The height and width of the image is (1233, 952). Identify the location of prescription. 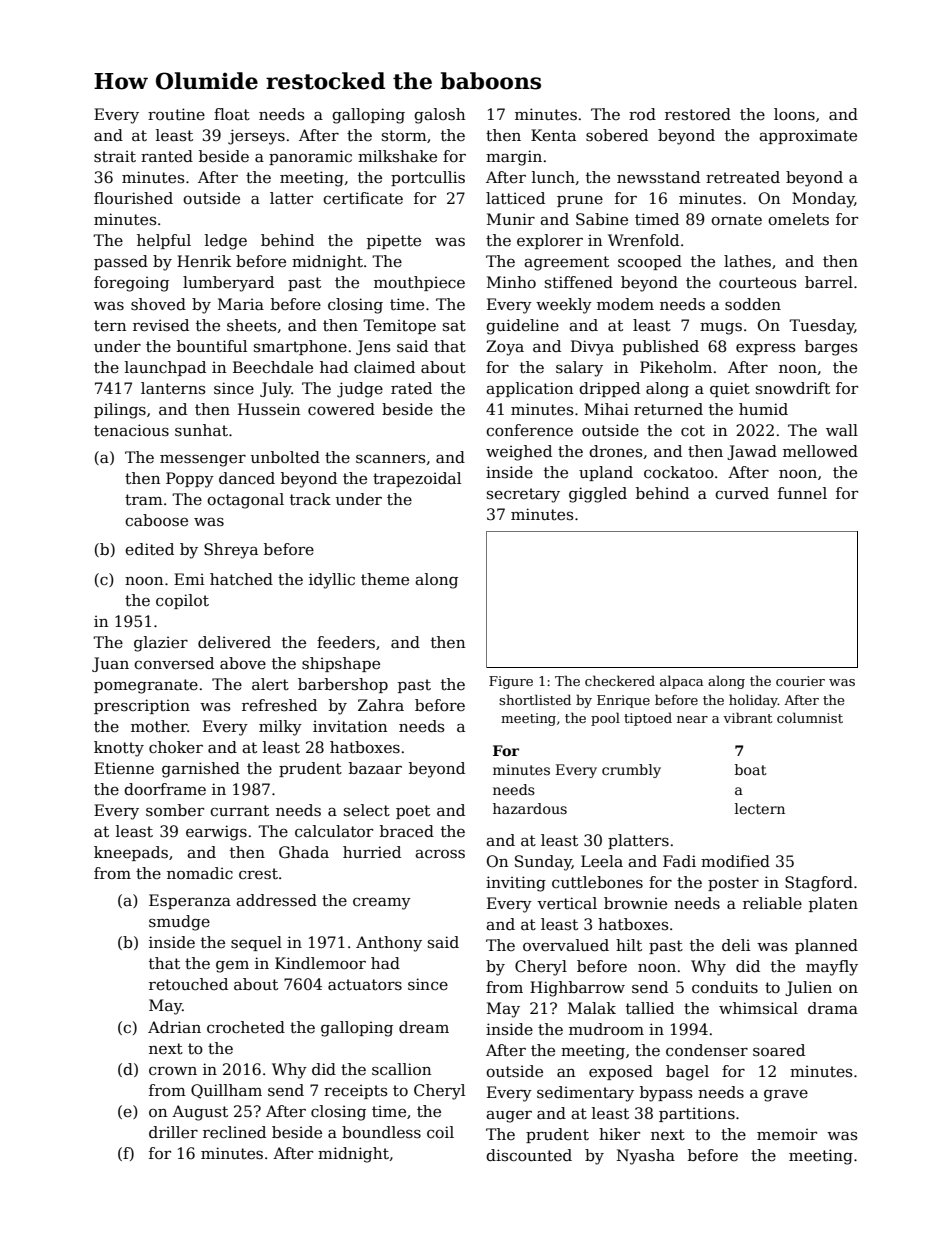
(142, 706).
